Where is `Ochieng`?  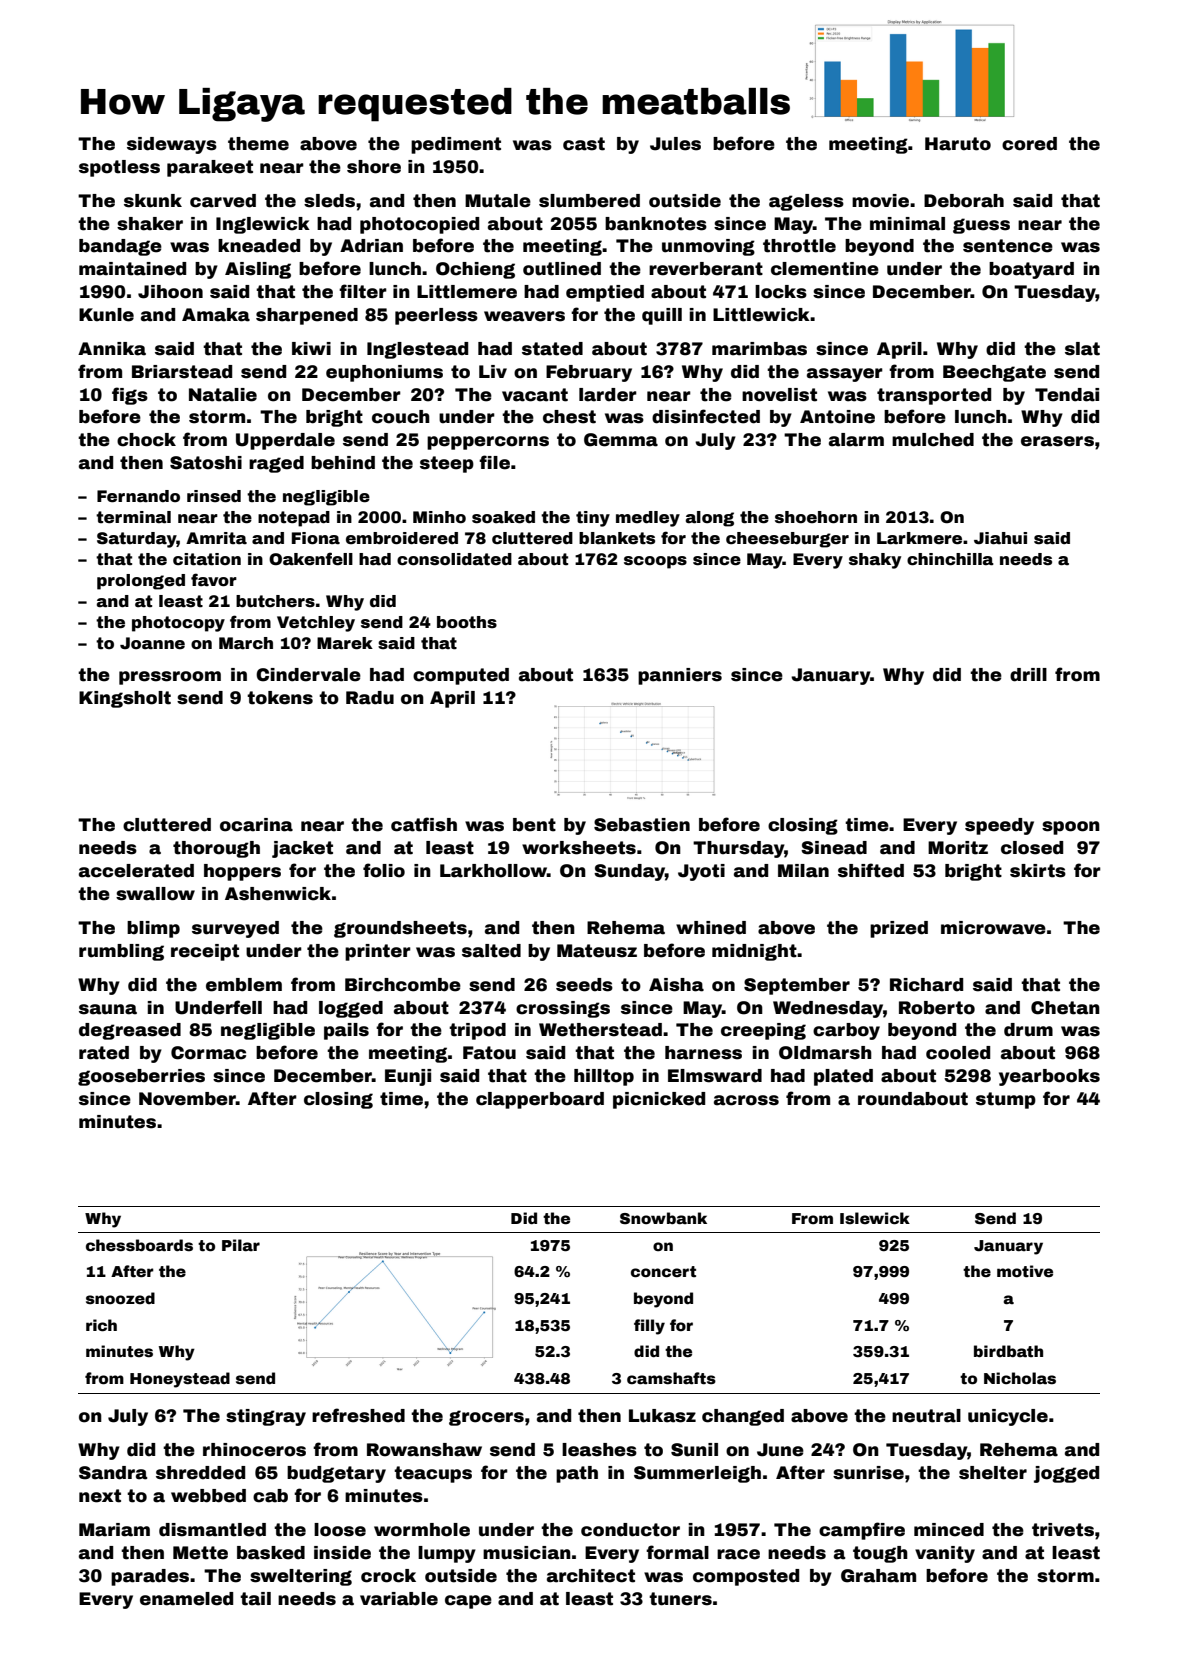 Ochieng is located at coordinates (475, 270).
